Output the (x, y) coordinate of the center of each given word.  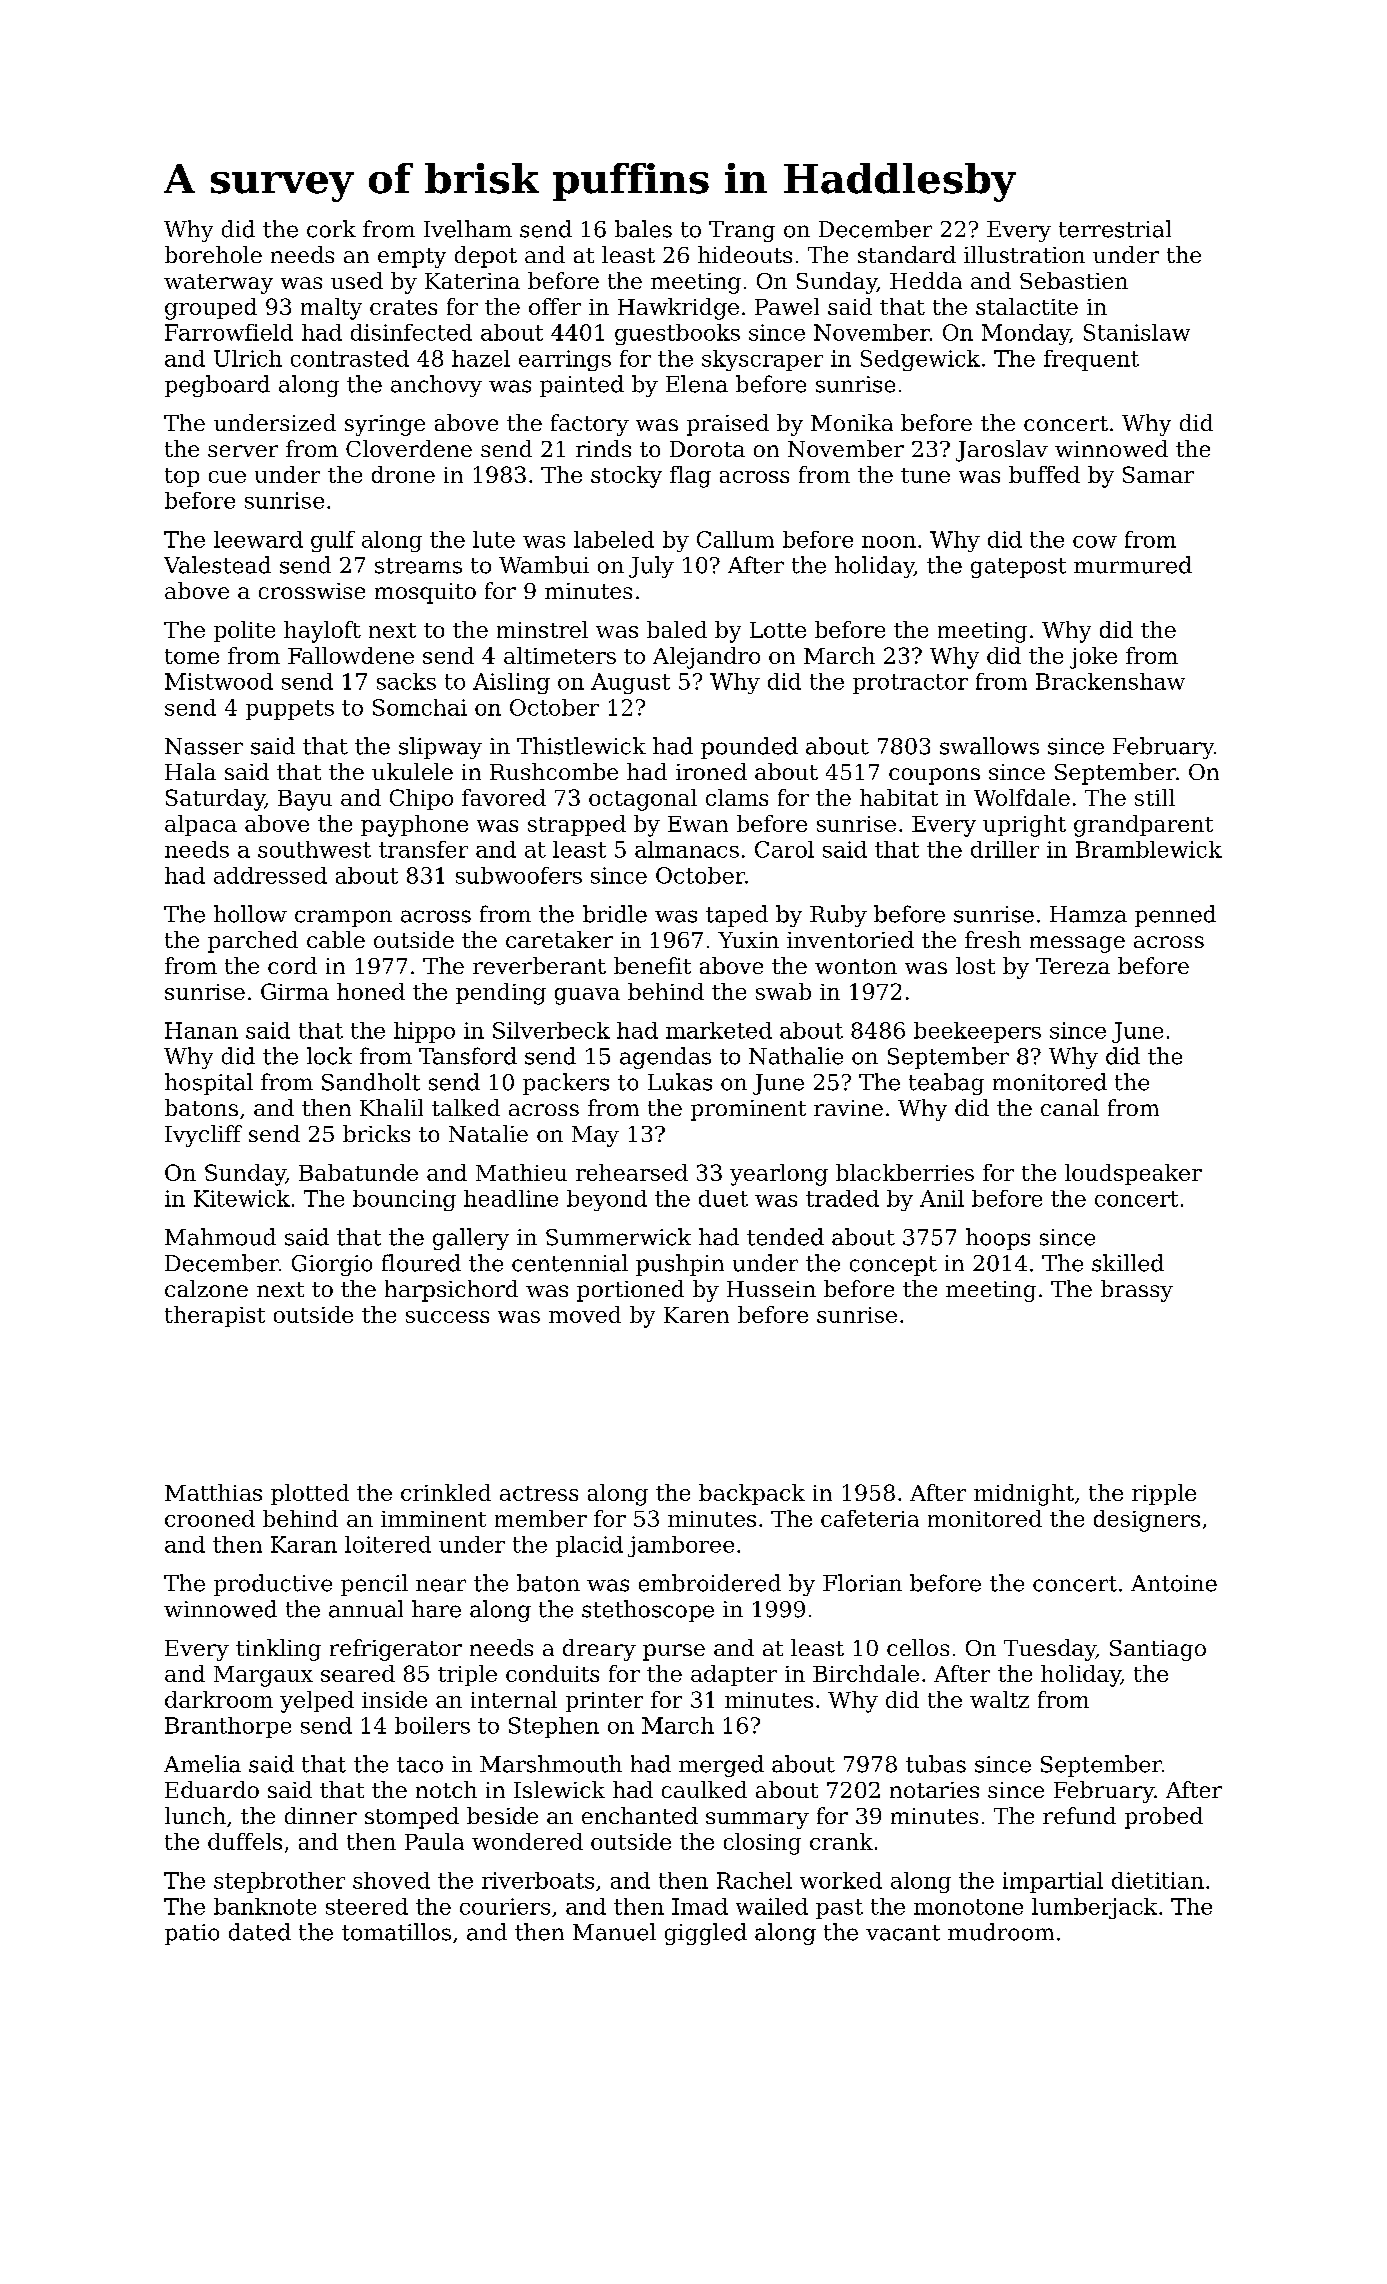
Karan (304, 1544)
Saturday (215, 800)
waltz (999, 1699)
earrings (565, 360)
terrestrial (1115, 229)
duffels (245, 1841)
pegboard (217, 386)
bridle (615, 914)
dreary (599, 1650)
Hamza (1088, 914)
